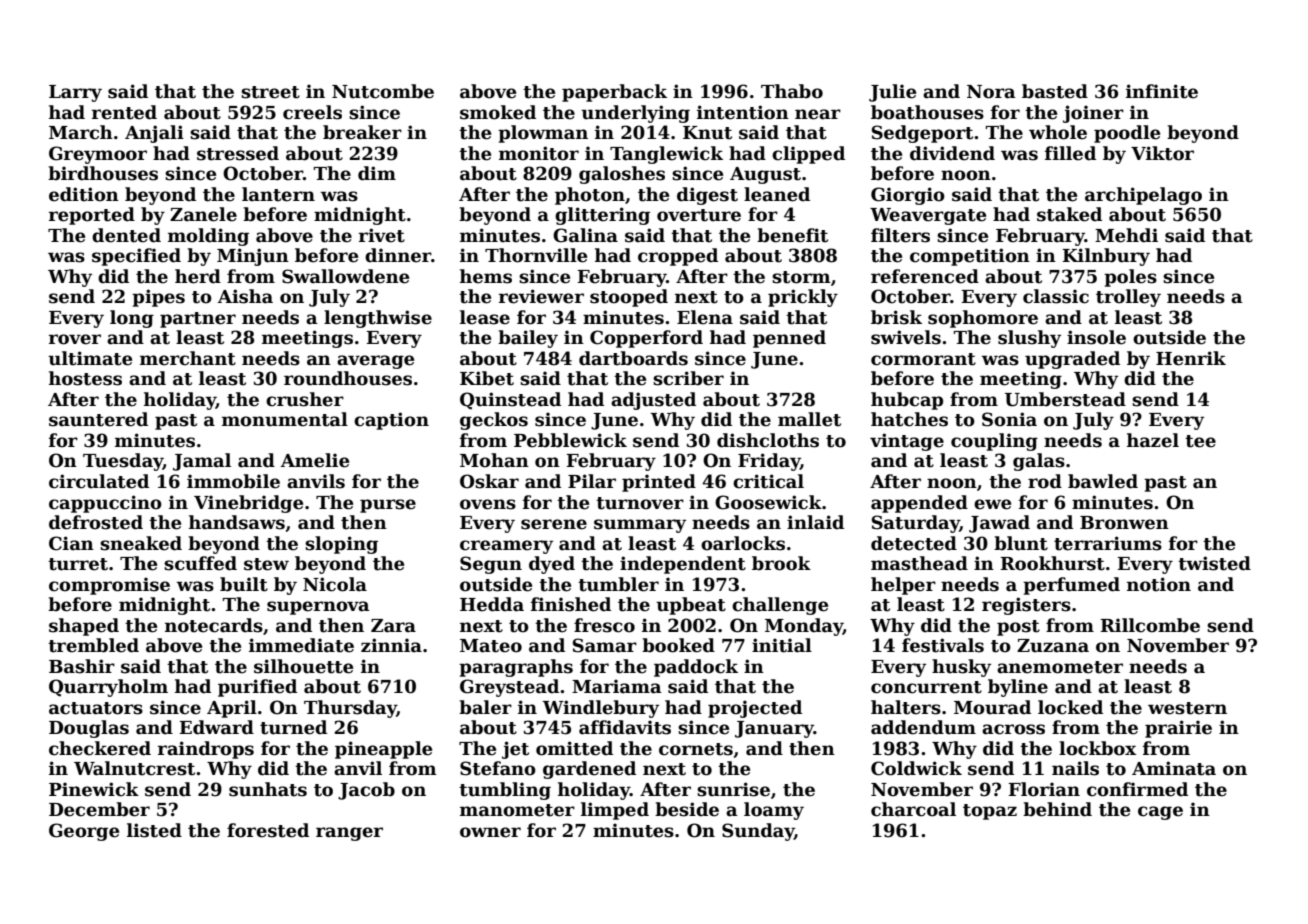  What do you see at coordinates (1072, 360) in the image?
I see `upgraded` at bounding box center [1072, 360].
